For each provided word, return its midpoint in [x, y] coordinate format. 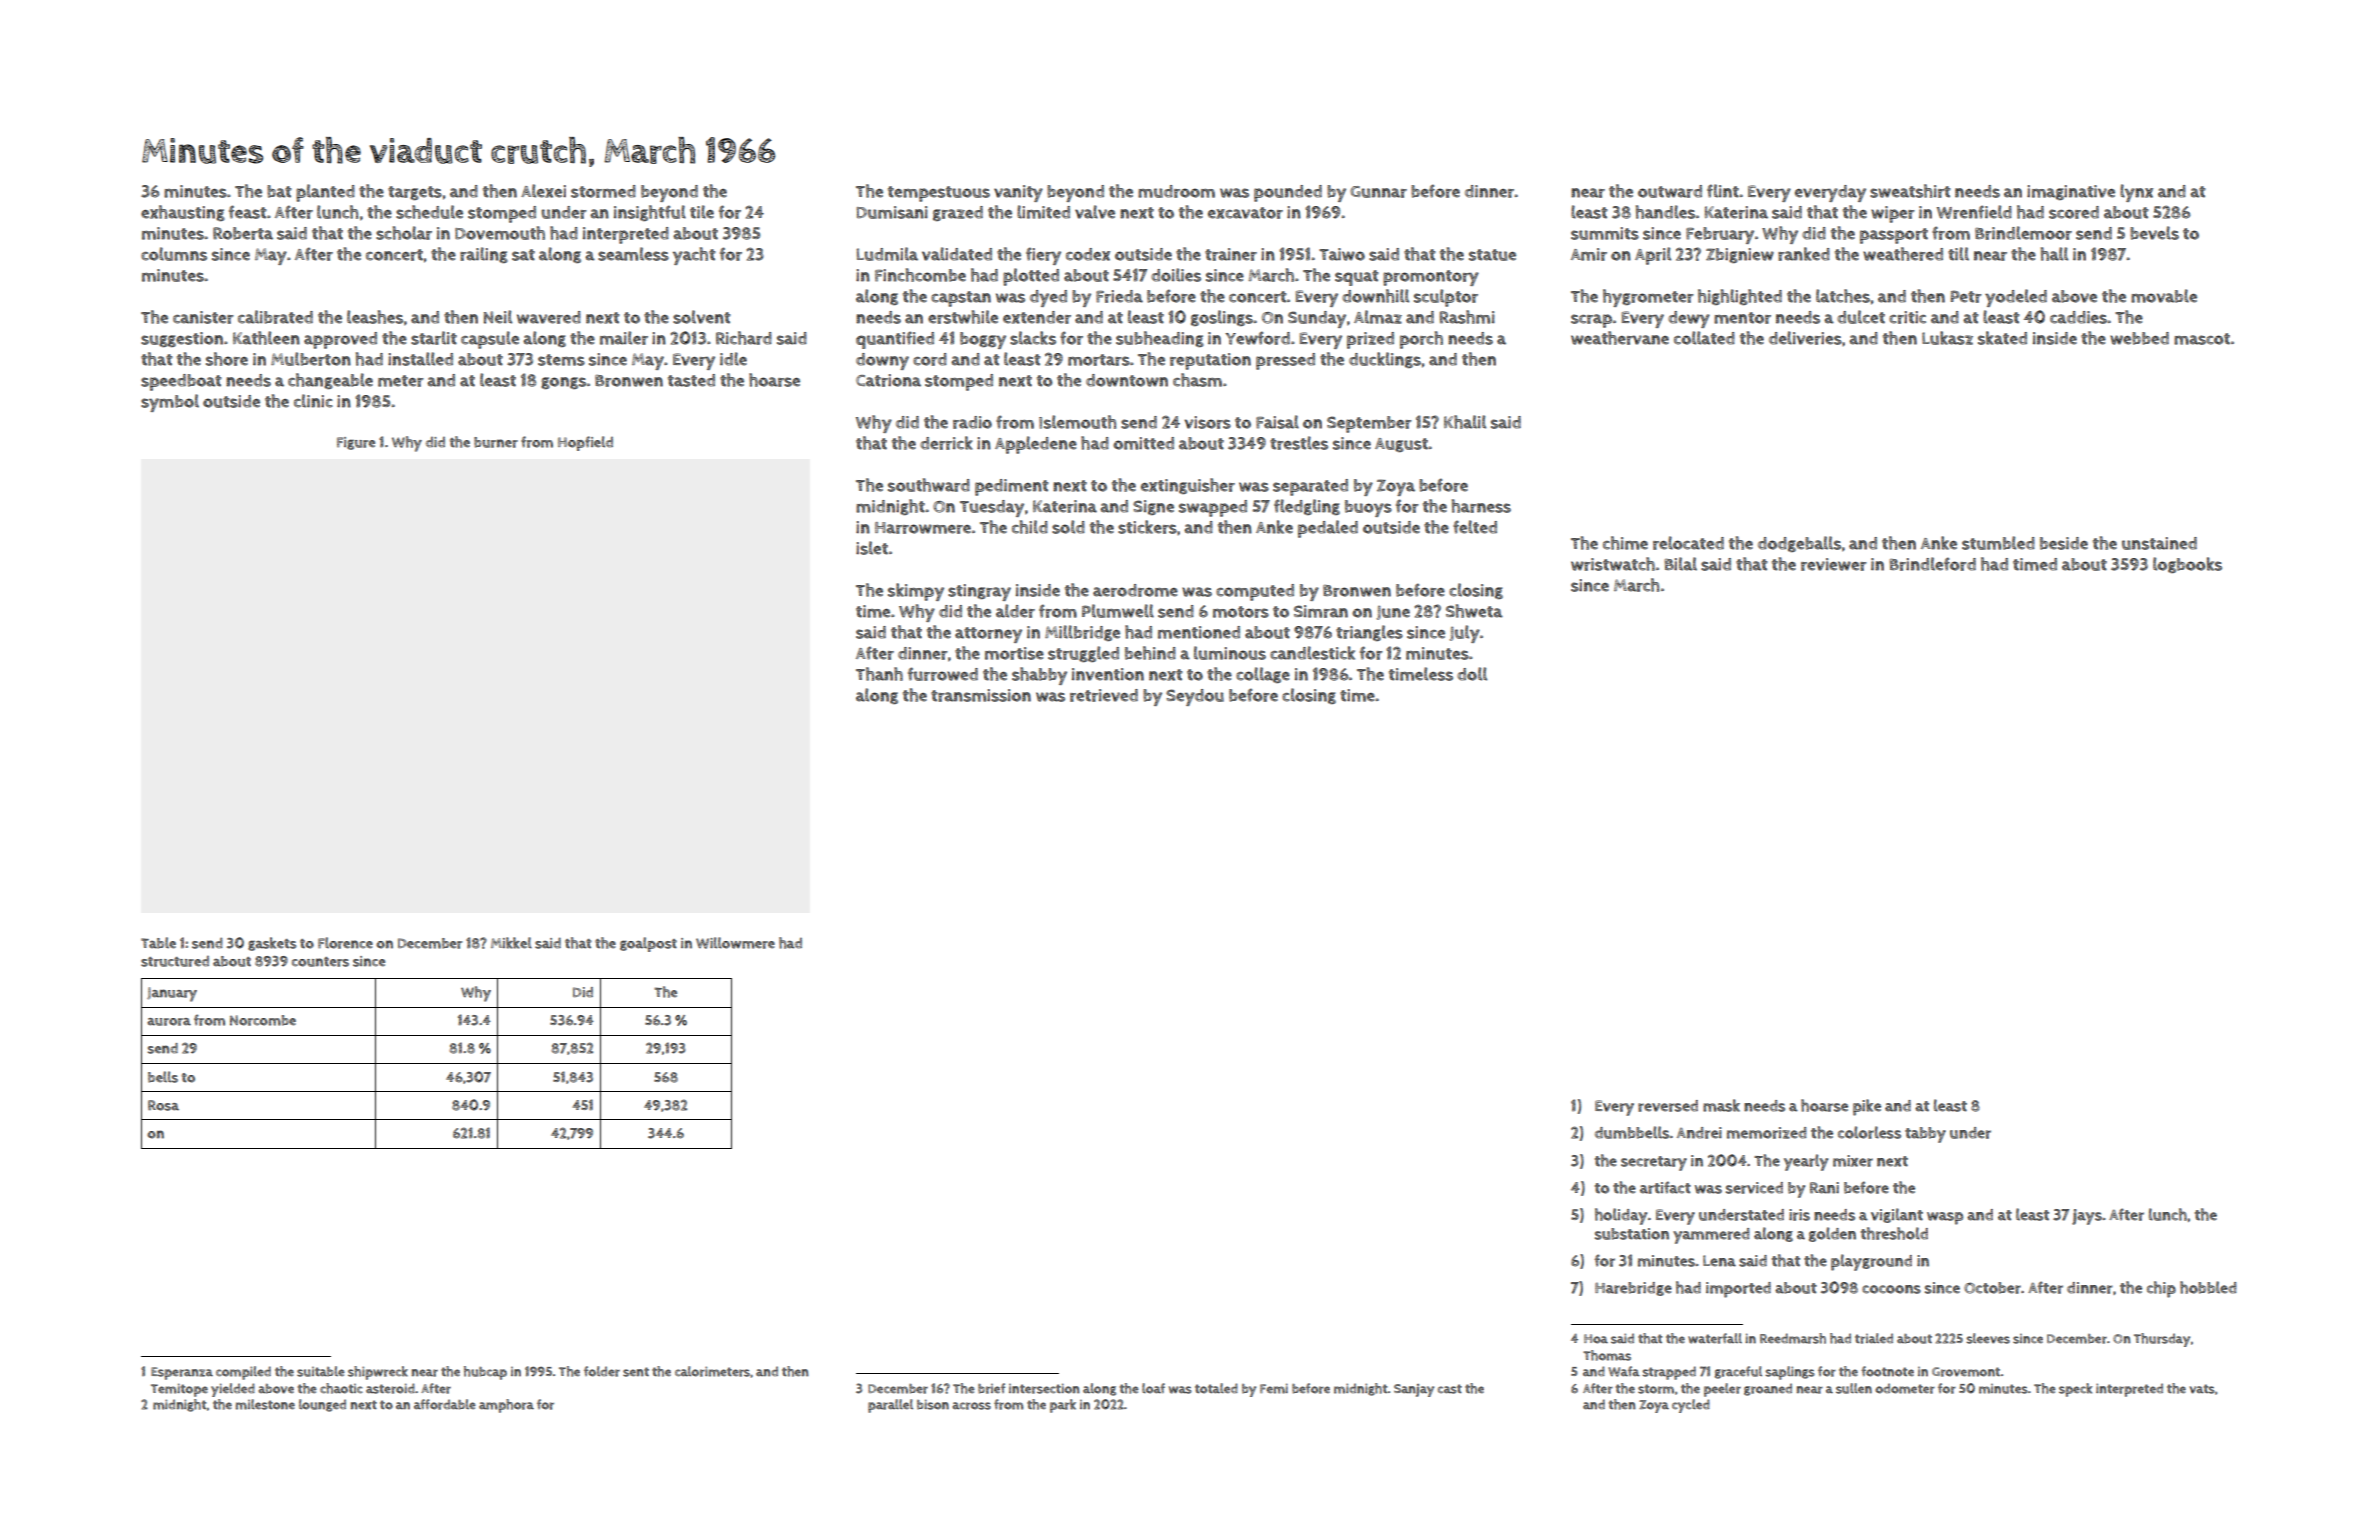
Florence [345, 943]
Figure [356, 443]
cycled [1691, 1406]
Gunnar [1378, 192]
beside [2064, 543]
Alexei [543, 191]
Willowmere [735, 943]
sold [1068, 527]
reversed [1668, 1106]
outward [1670, 191]
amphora [506, 1406]
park [1063, 1406]
